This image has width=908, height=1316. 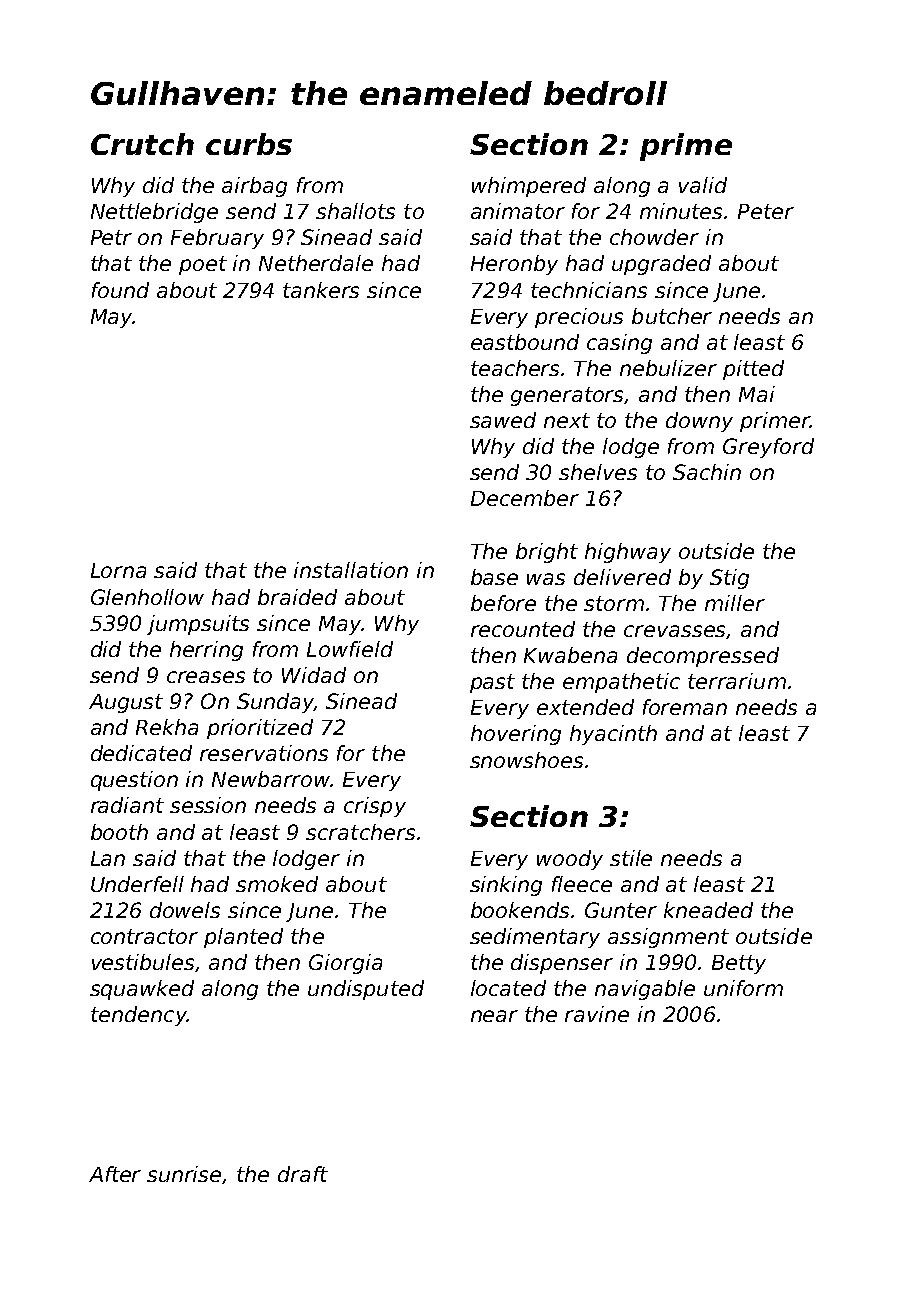 I want to click on bookends, so click(x=520, y=910).
